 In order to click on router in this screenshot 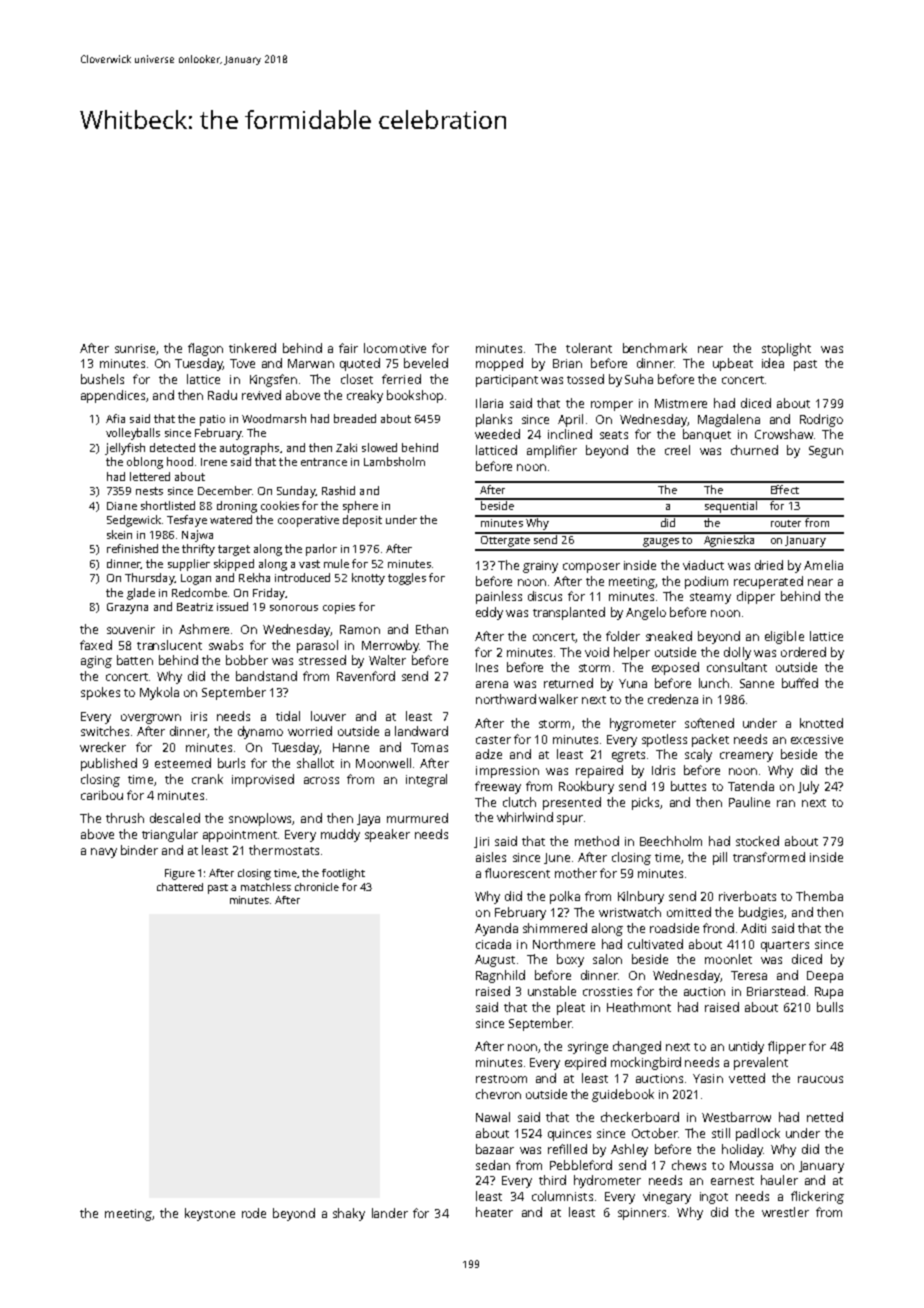, I will do `click(786, 523)`.
